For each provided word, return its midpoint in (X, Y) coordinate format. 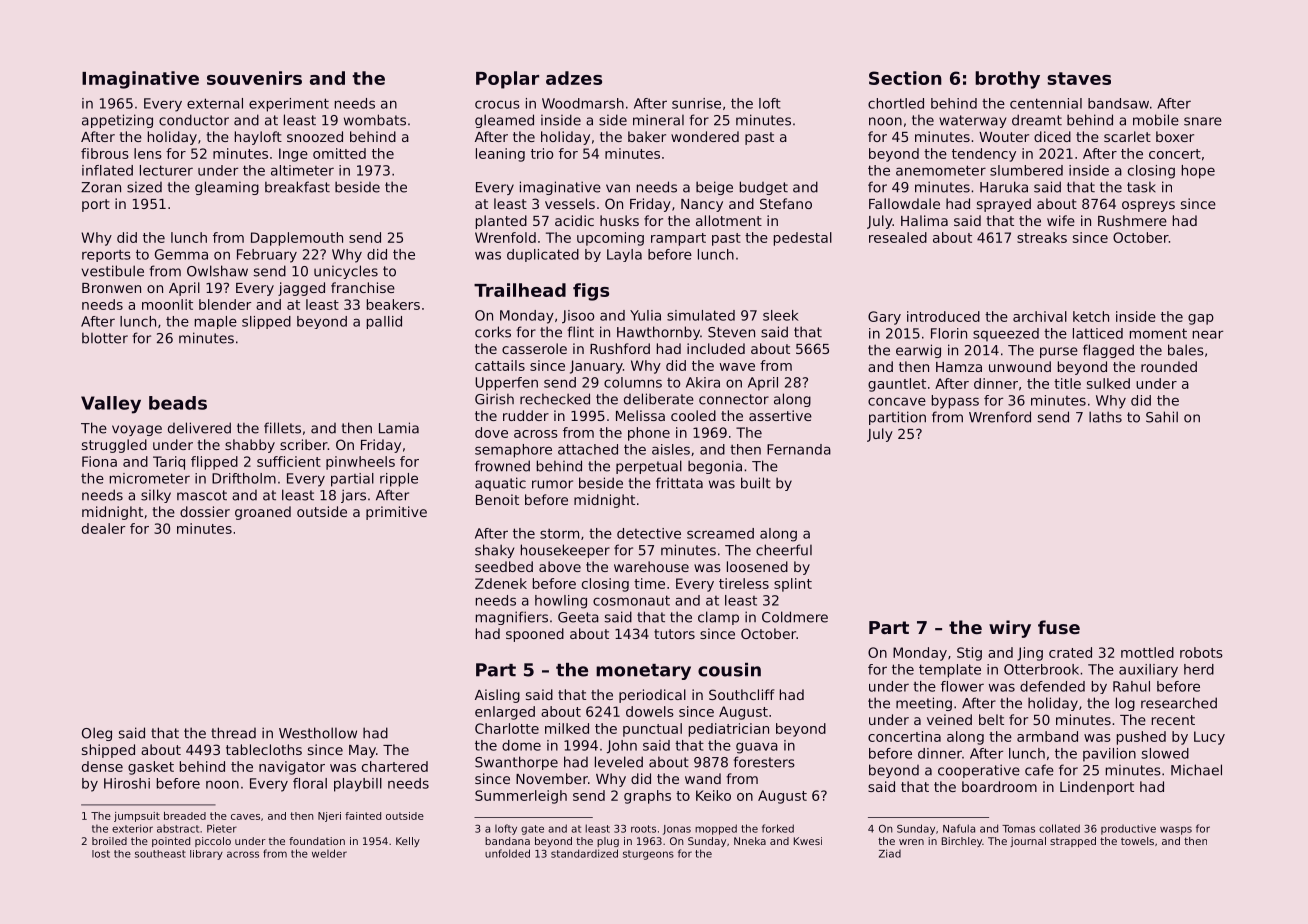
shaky (494, 551)
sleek (781, 315)
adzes (574, 78)
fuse (1059, 627)
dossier (205, 511)
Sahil (1162, 417)
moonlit (167, 304)
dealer (103, 528)
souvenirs (254, 78)
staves (1079, 78)
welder (329, 853)
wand (703, 778)
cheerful (784, 550)
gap (1201, 319)
